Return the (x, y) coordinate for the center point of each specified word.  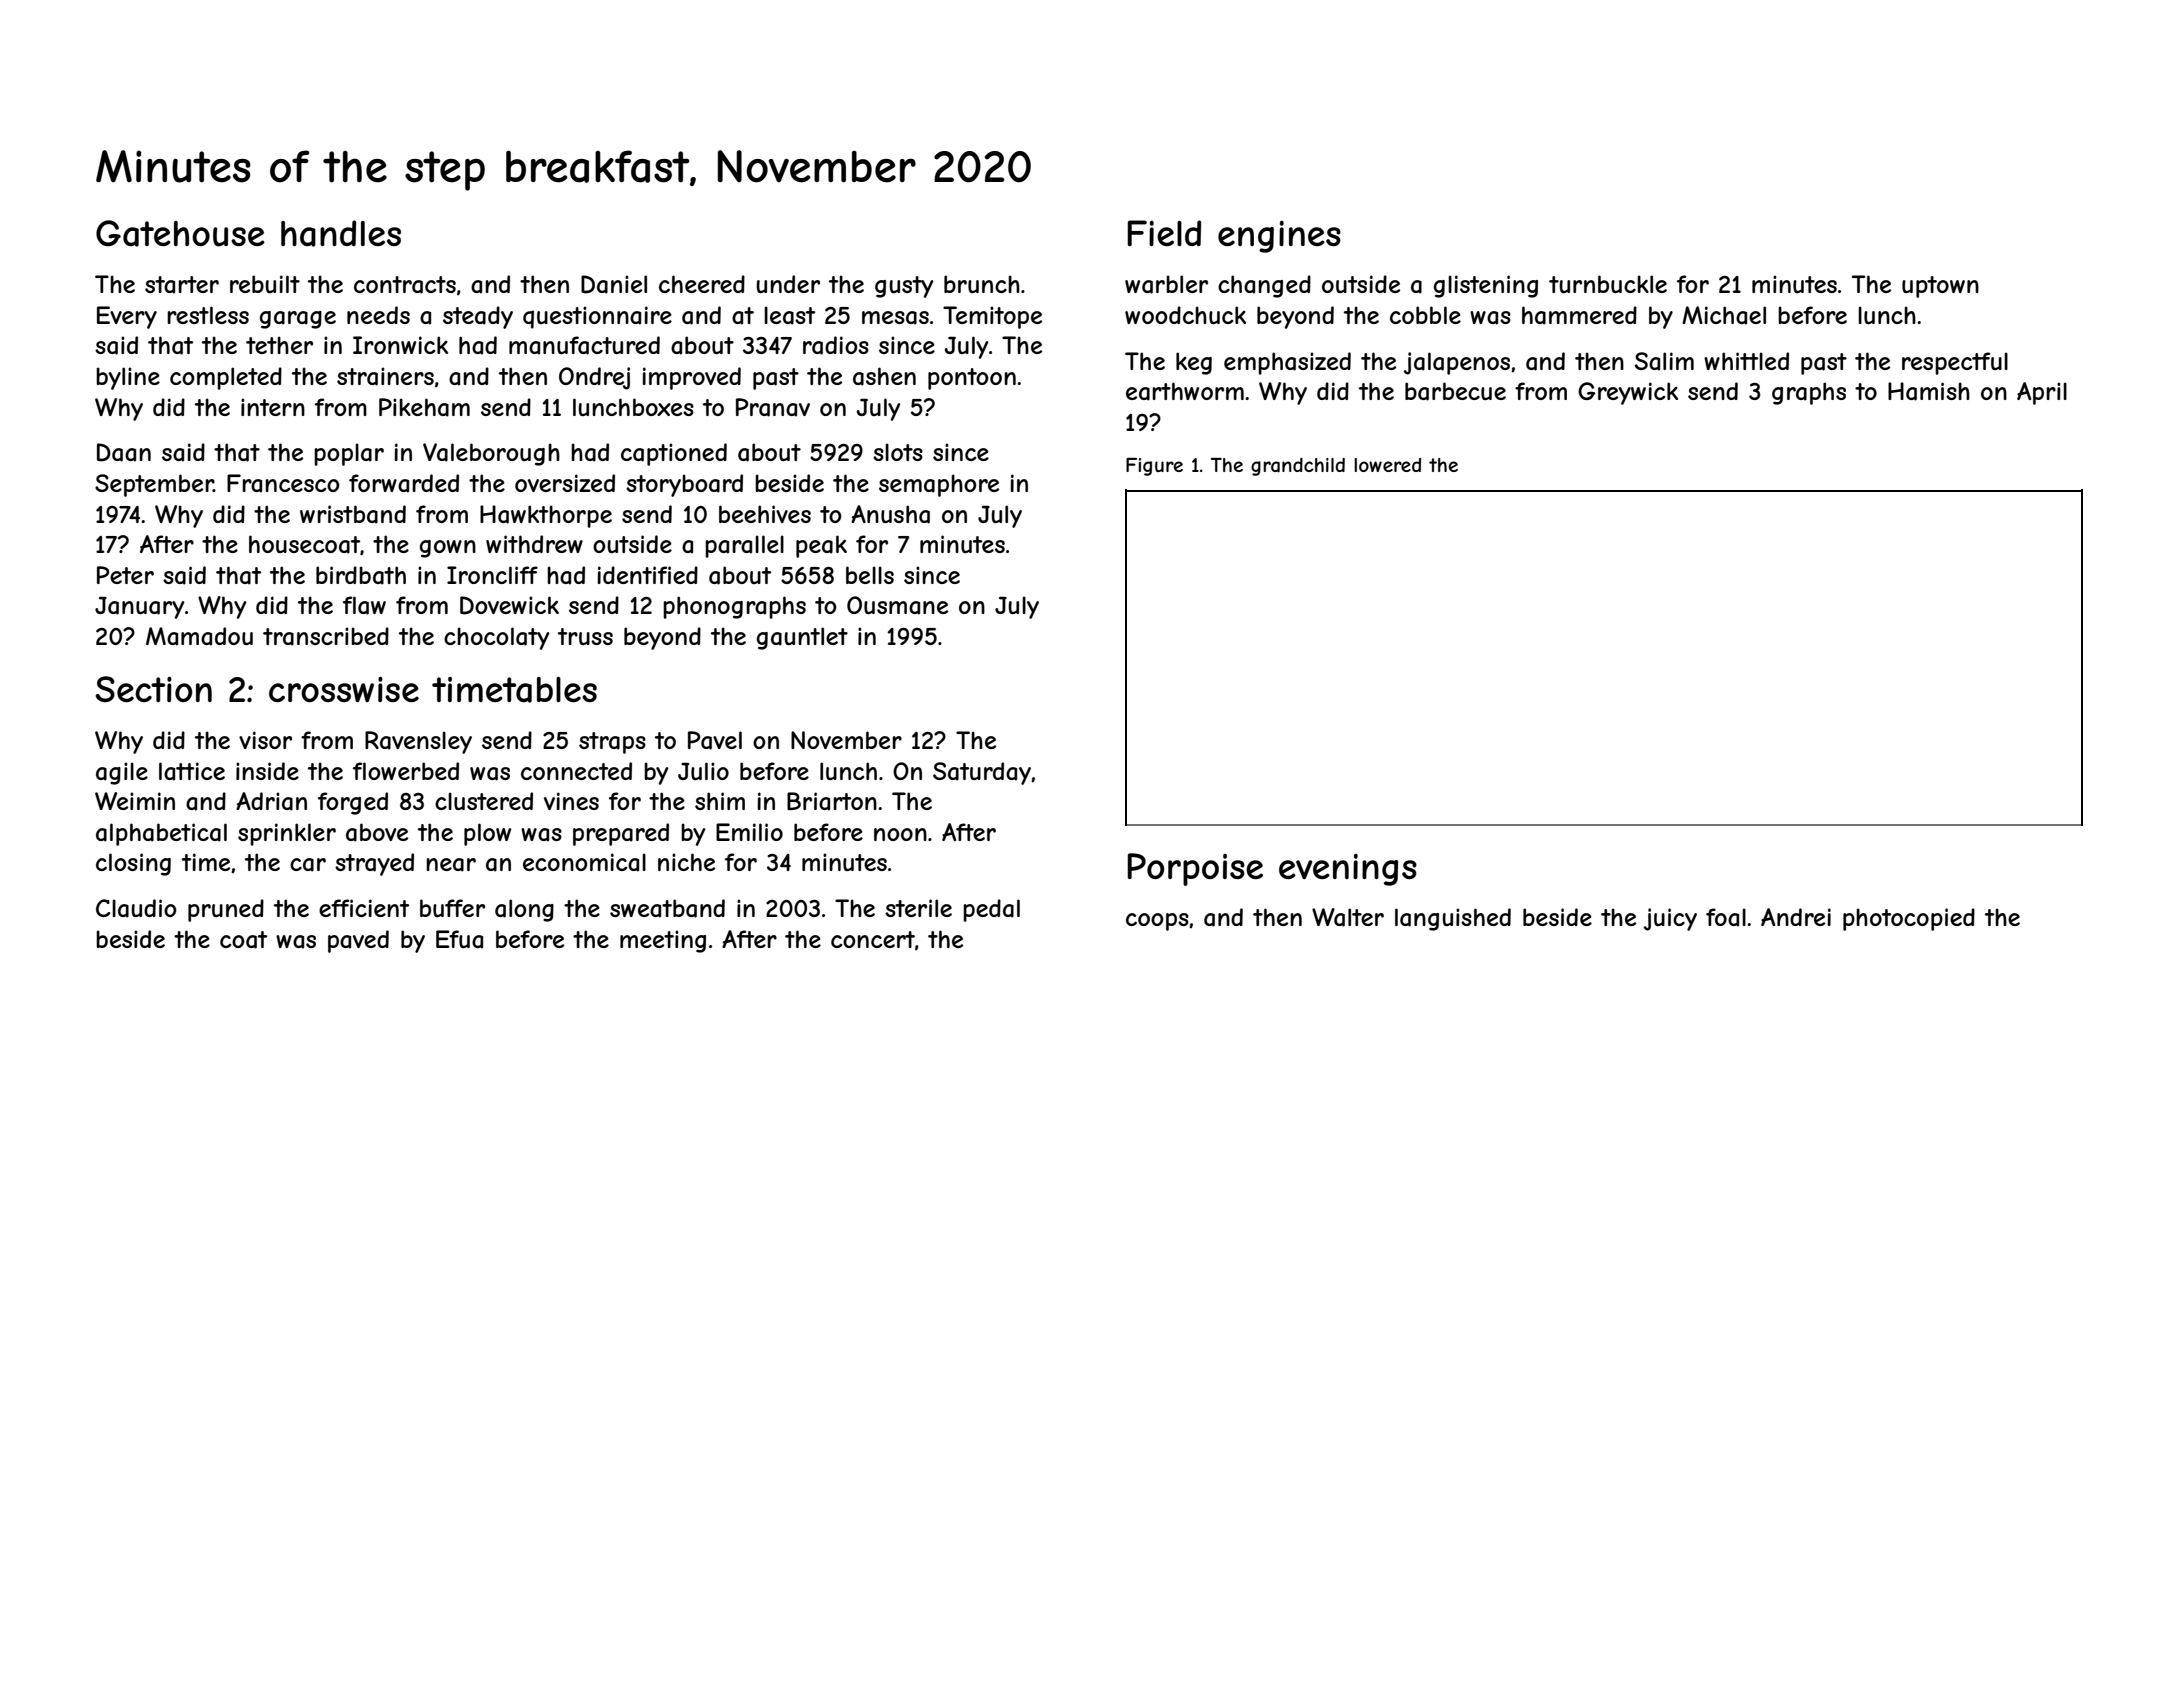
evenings (1348, 870)
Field (1164, 233)
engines (1279, 237)
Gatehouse (180, 233)
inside (267, 771)
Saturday (982, 773)
